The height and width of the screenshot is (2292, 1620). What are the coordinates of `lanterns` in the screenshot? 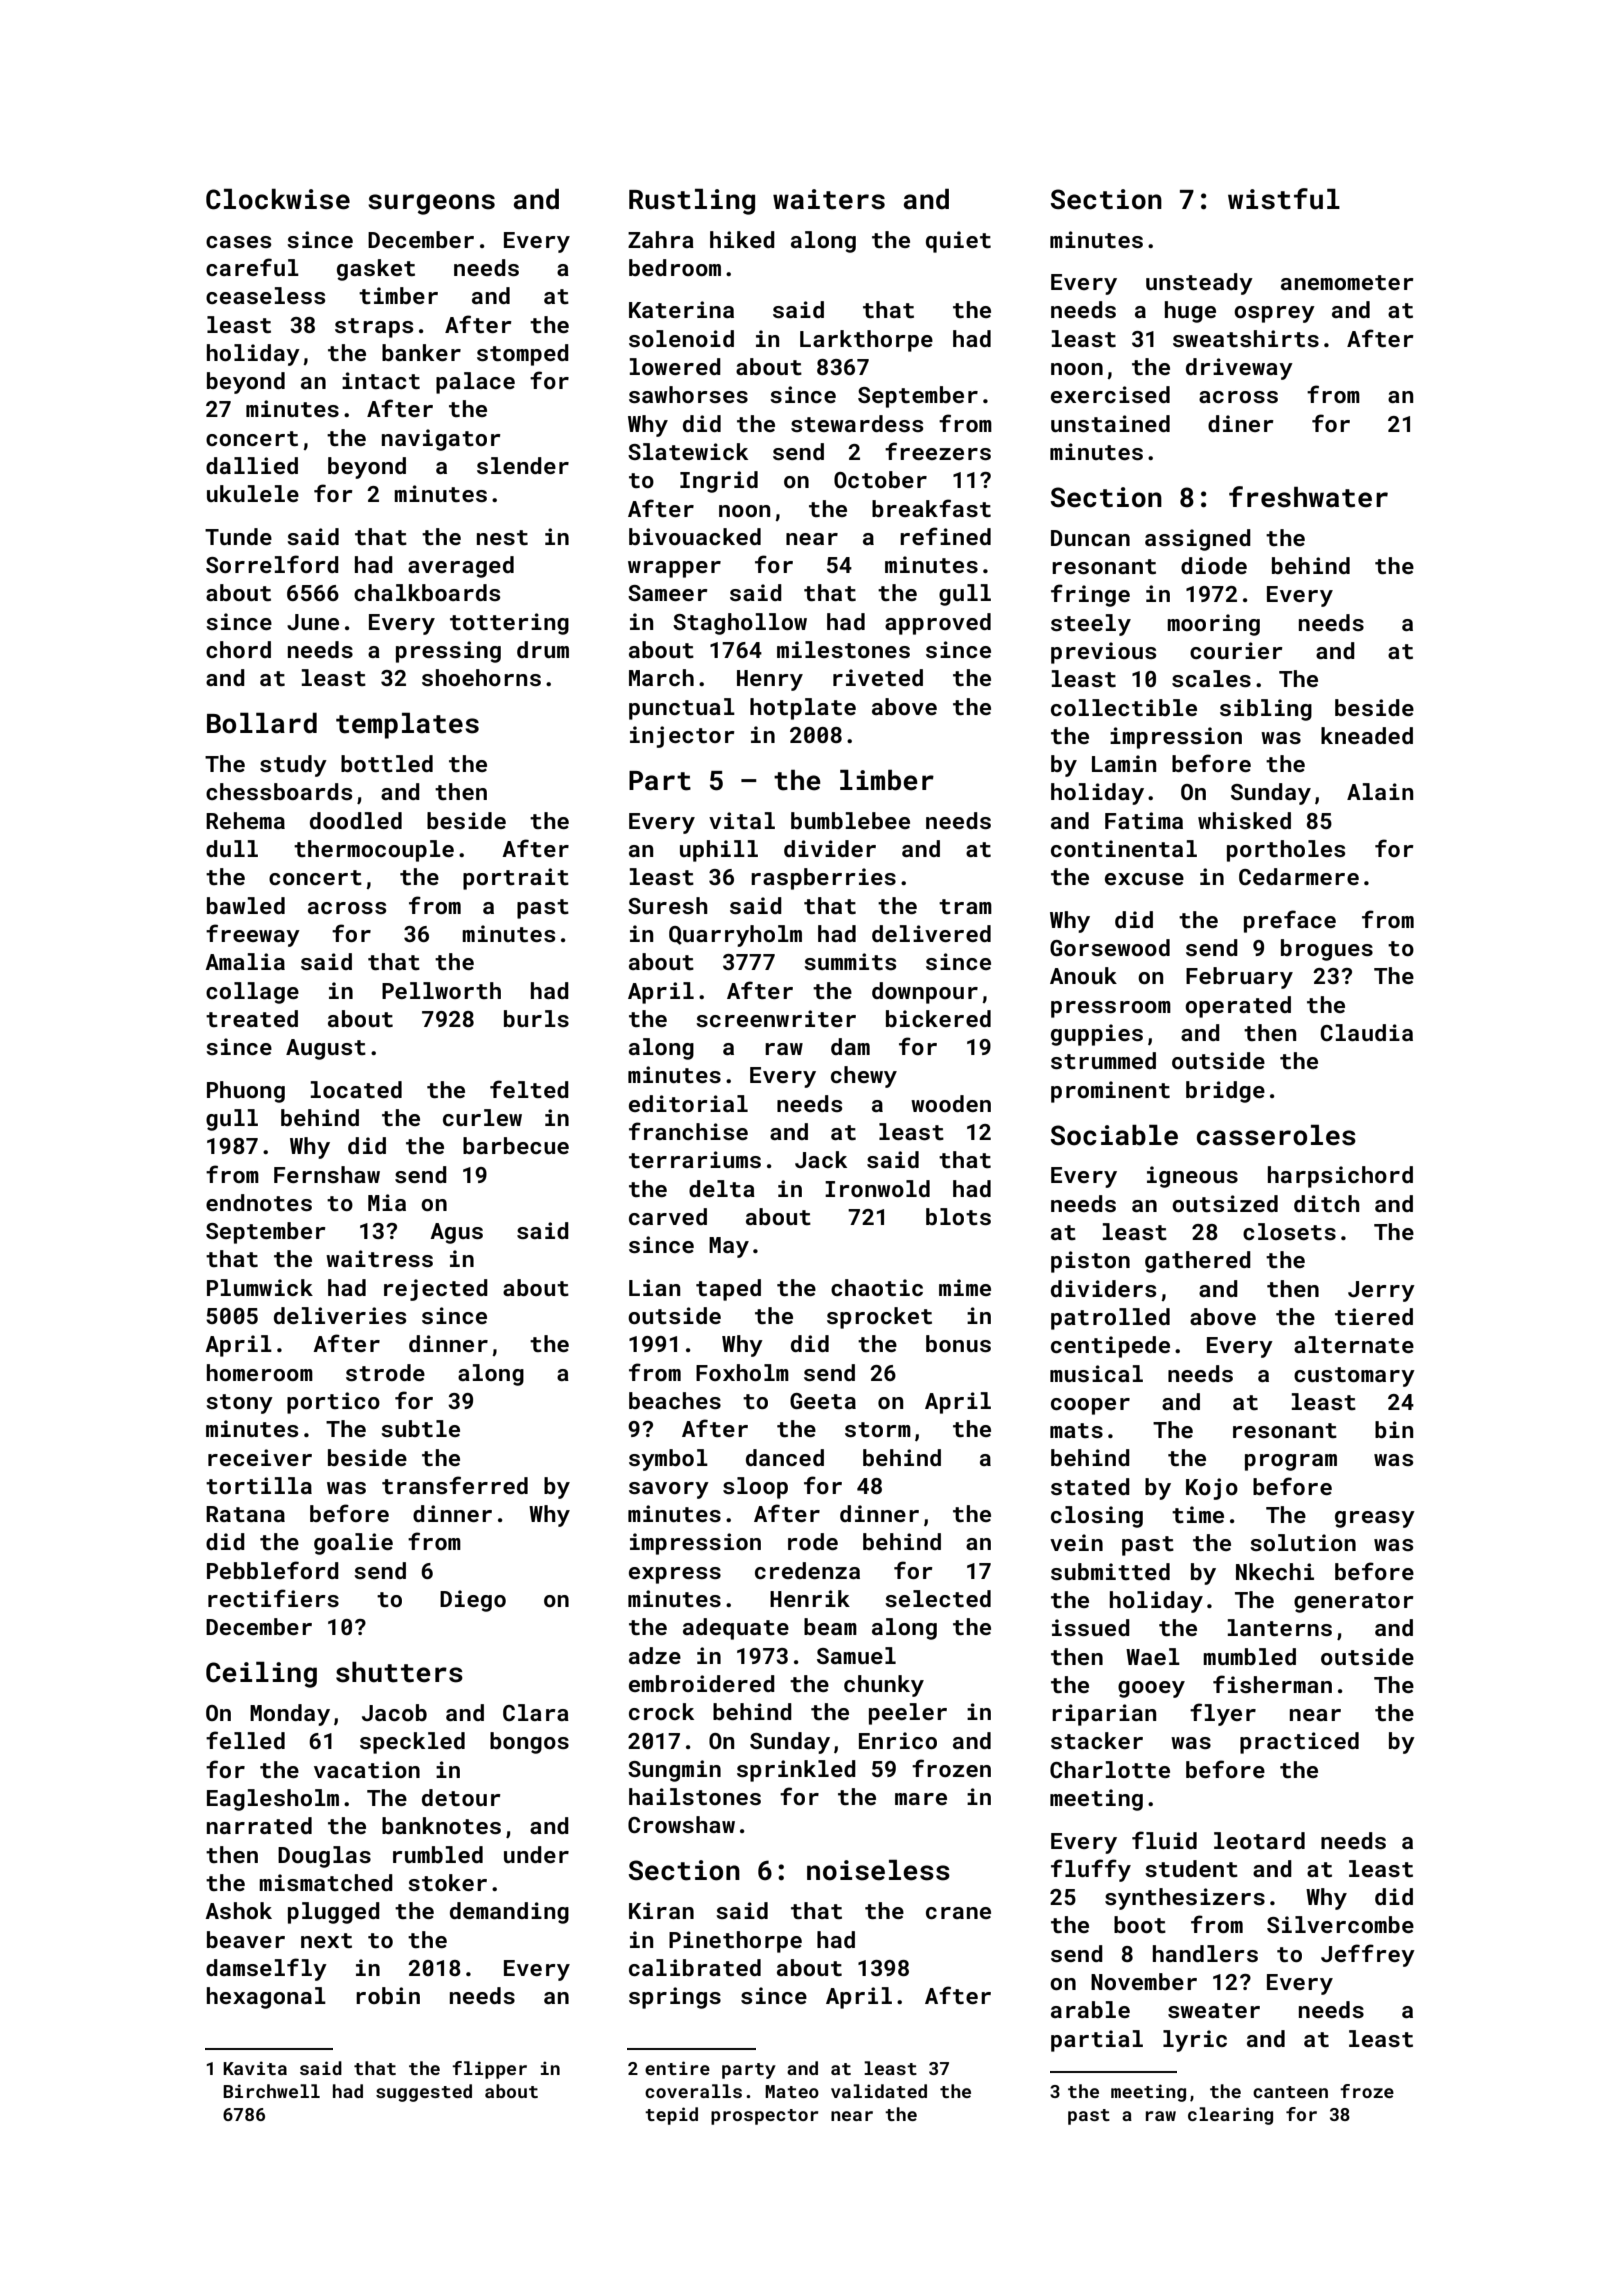 It's located at (1280, 1627).
